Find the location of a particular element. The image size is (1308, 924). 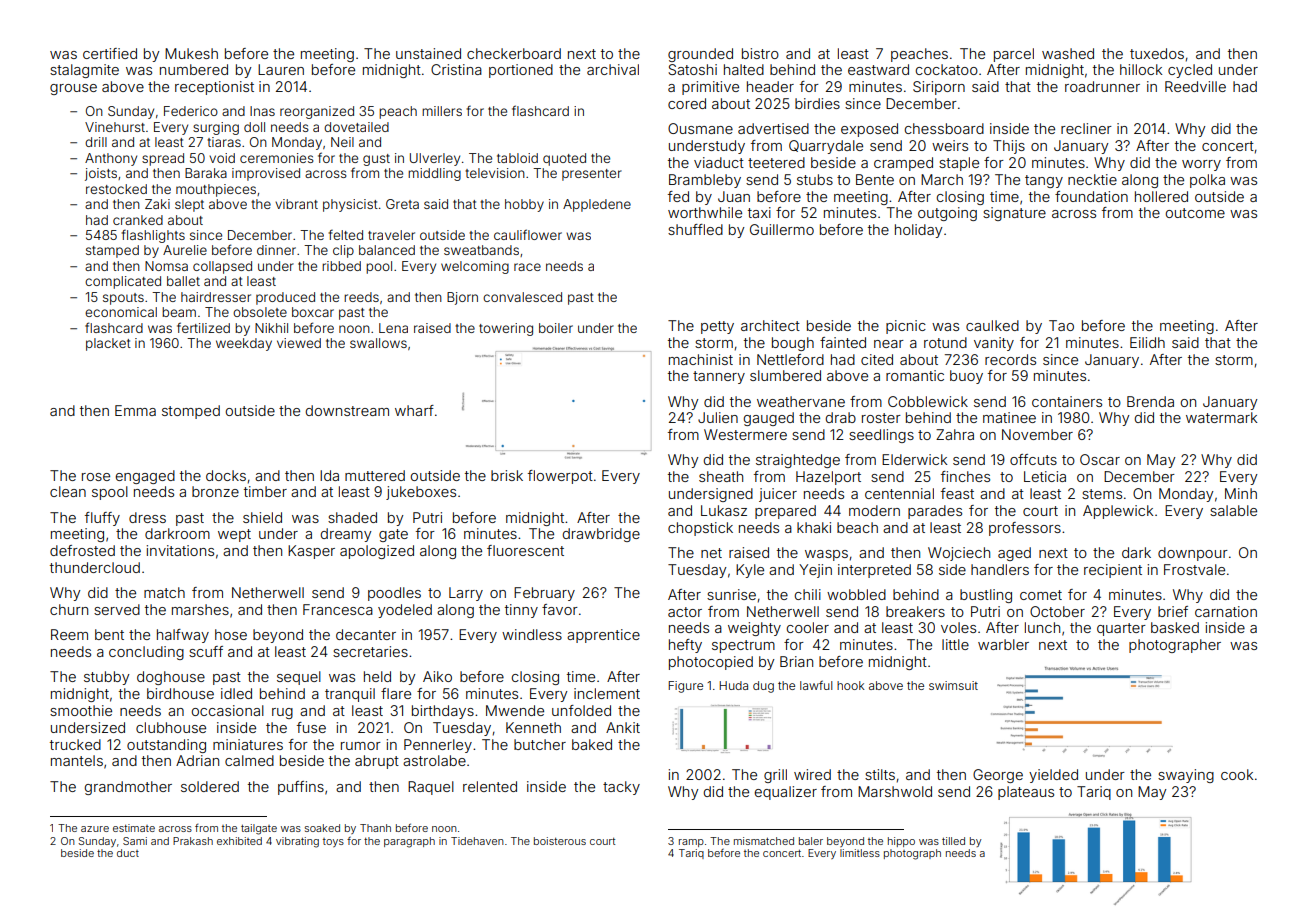

vibrating is located at coordinates (297, 842).
